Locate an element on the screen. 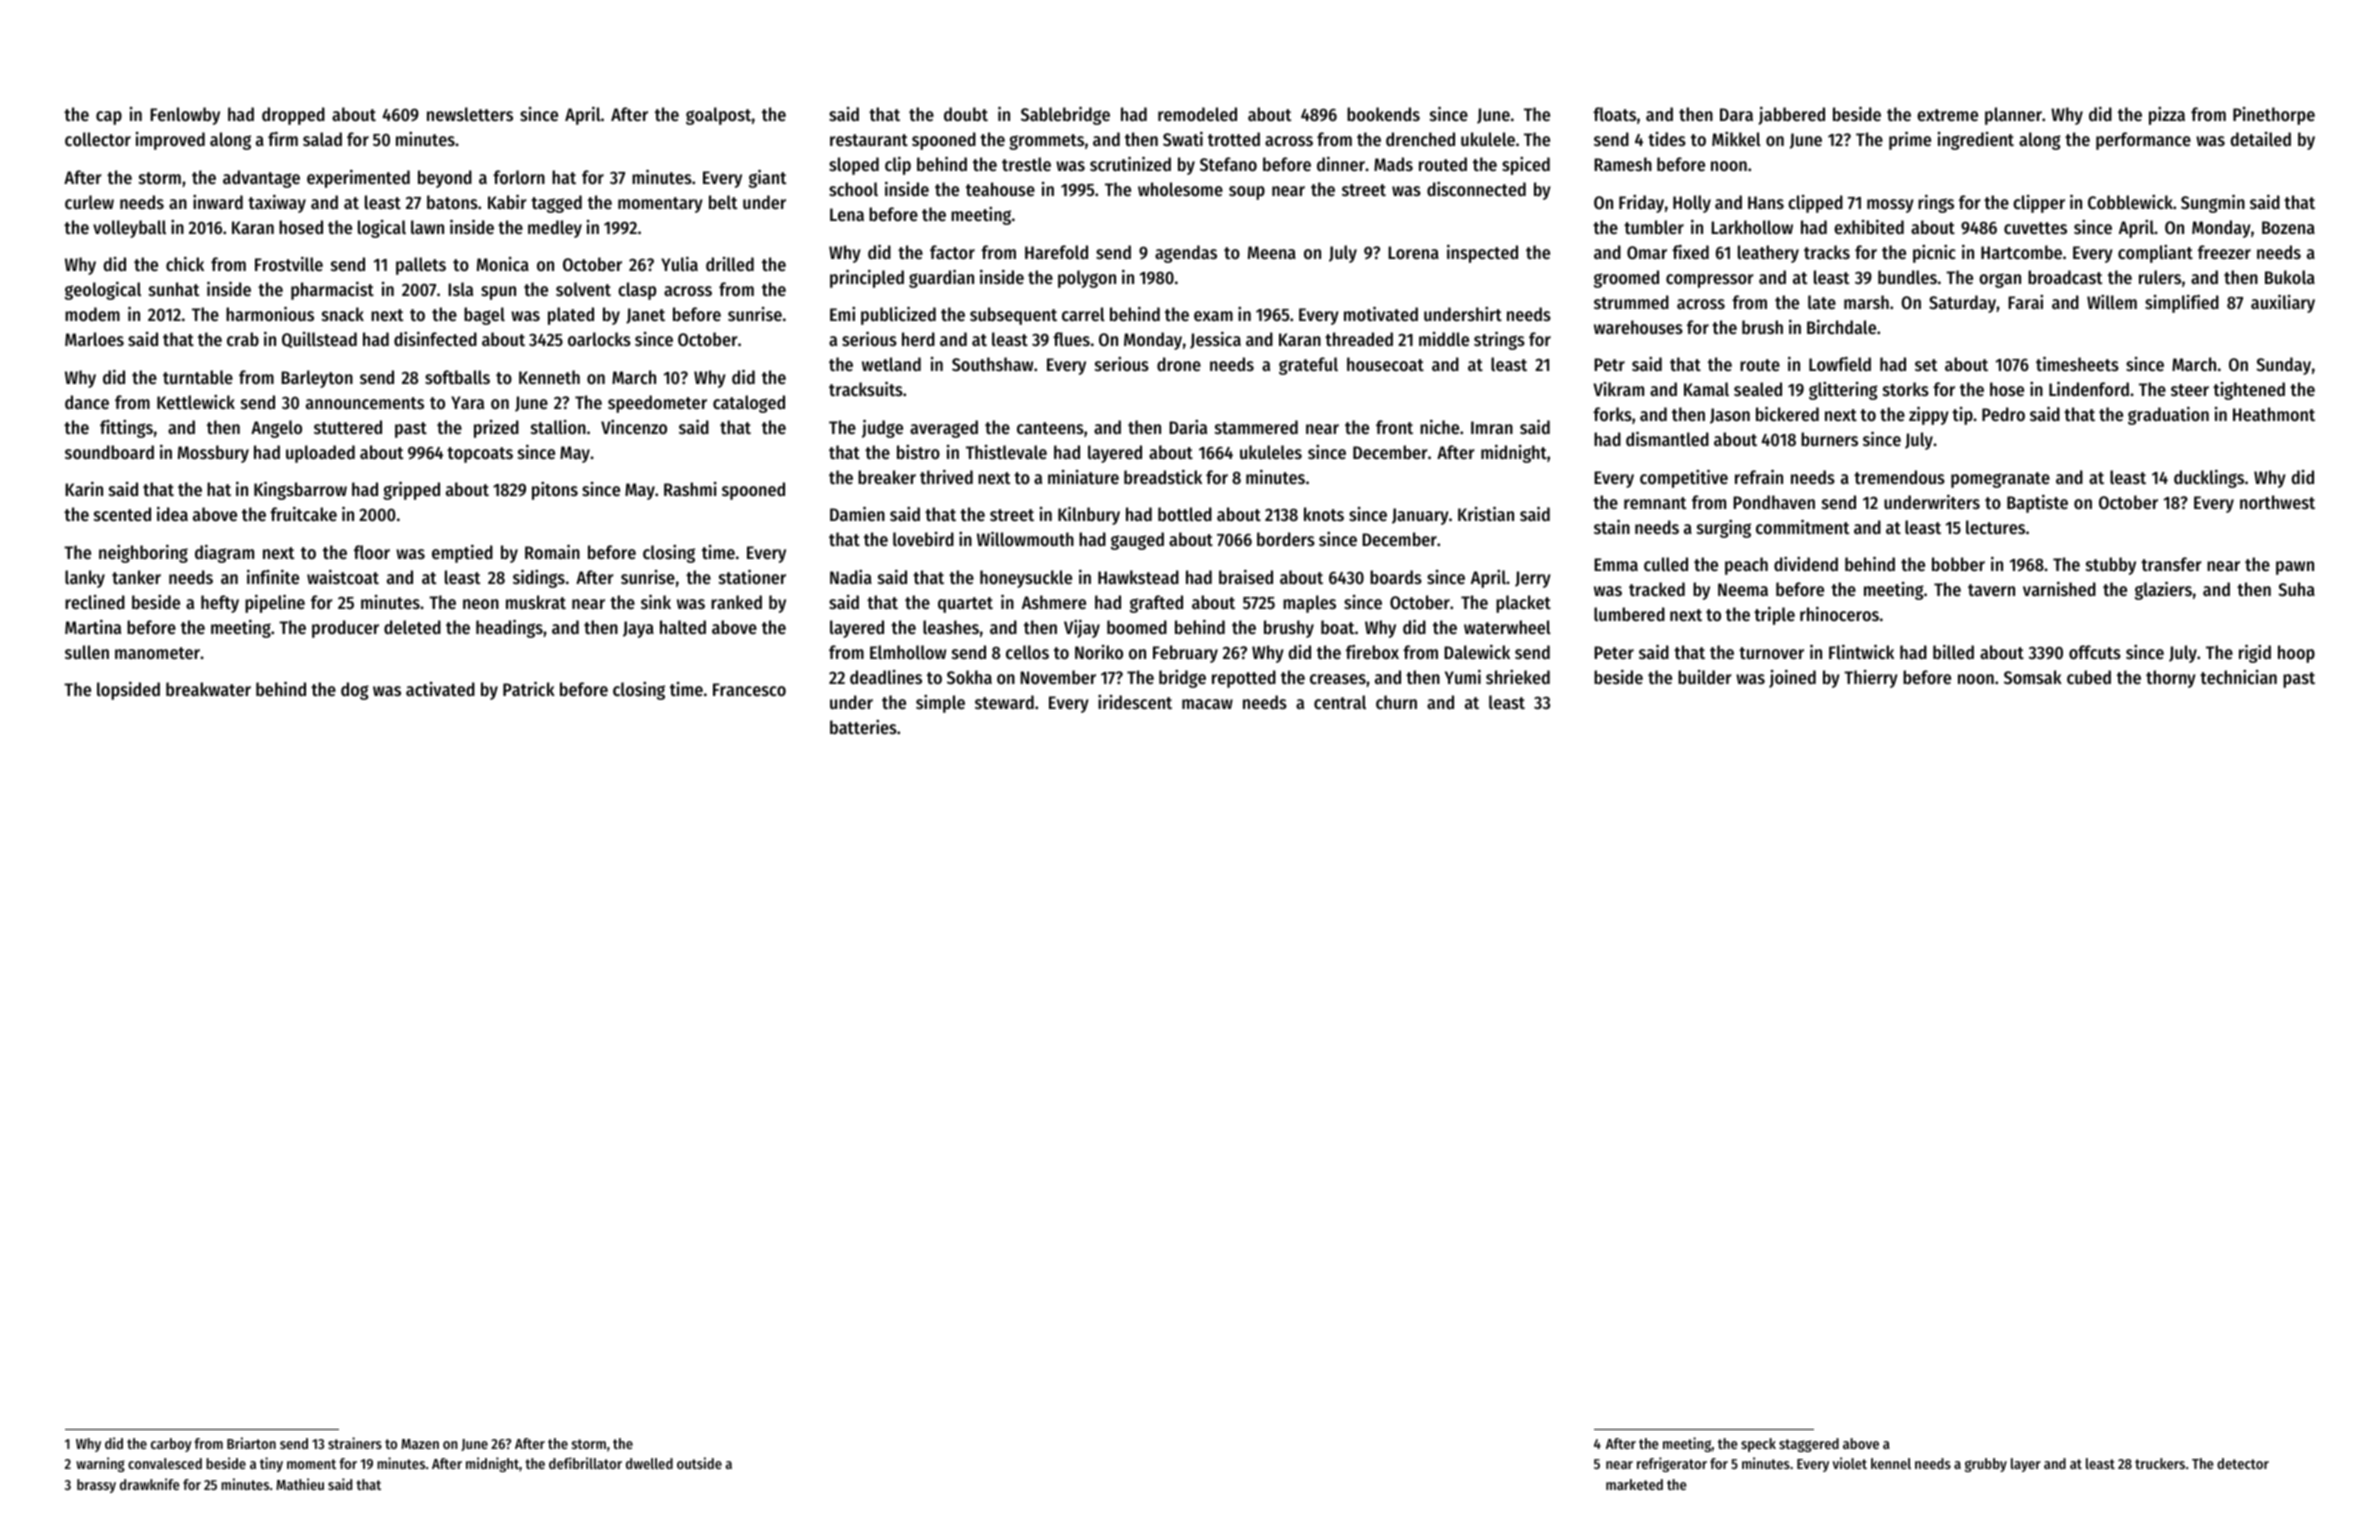 The width and height of the screenshot is (2380, 1540). churn is located at coordinates (1396, 702).
